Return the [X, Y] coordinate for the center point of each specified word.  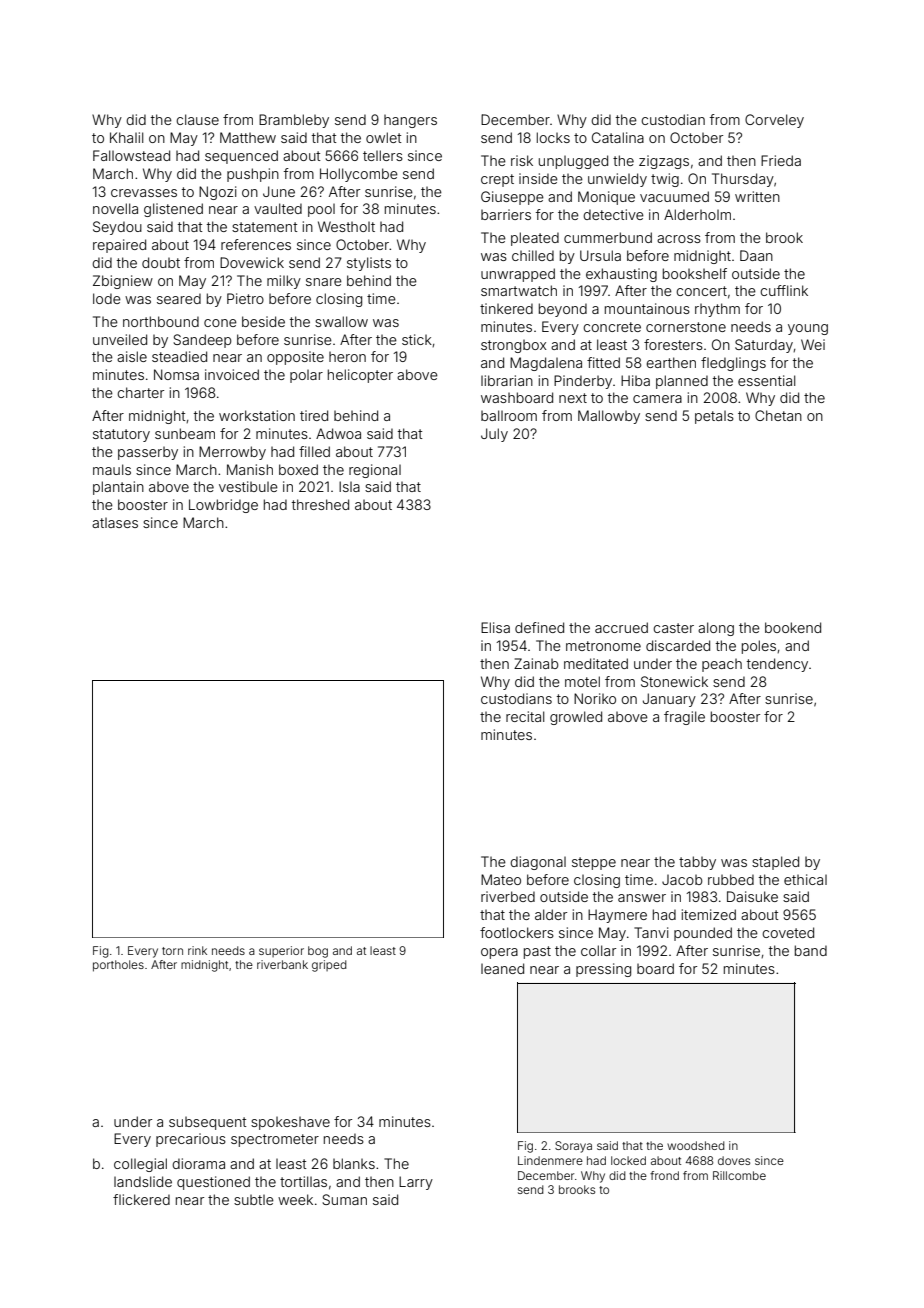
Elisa [495, 627]
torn [172, 951]
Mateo [501, 879]
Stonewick [674, 681]
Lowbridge [223, 506]
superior [281, 951]
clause [197, 119]
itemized [709, 914]
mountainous [647, 308]
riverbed [508, 896]
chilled [533, 255]
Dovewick [252, 262]
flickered [141, 1199]
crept [497, 180]
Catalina [618, 137]
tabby [697, 863]
